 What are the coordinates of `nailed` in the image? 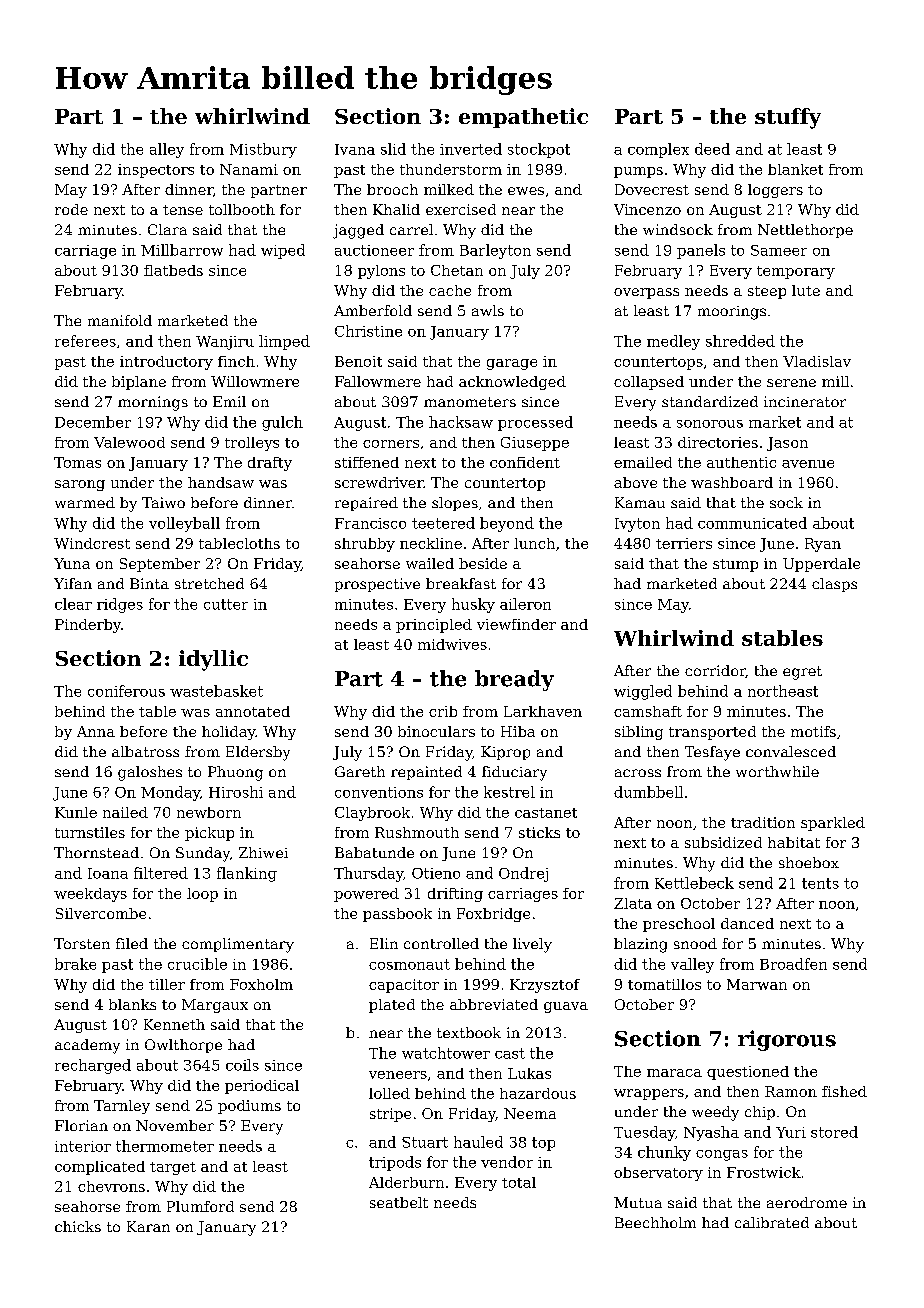 It's located at (125, 812).
